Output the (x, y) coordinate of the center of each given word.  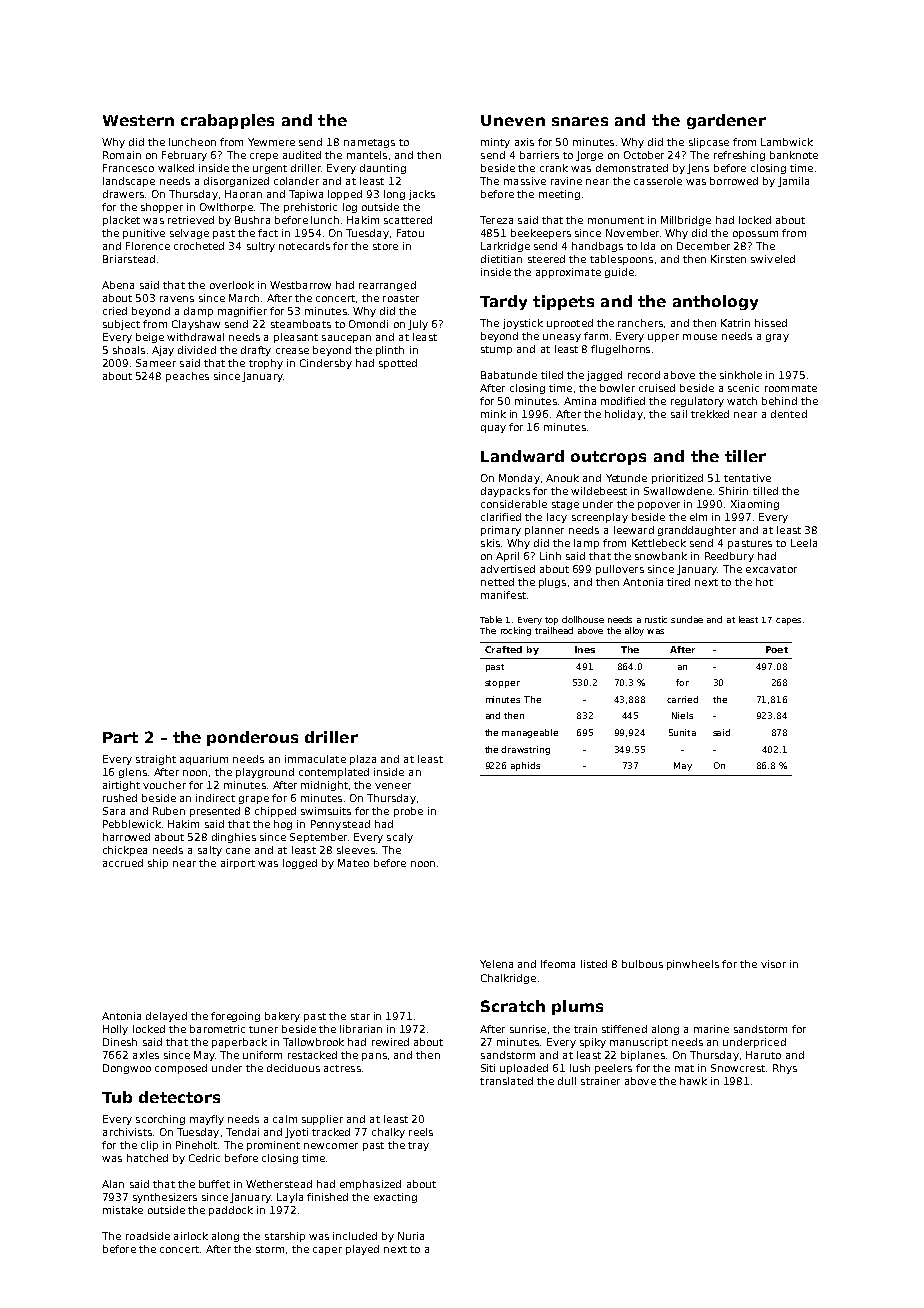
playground (265, 773)
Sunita (682, 732)
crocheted (199, 246)
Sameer (156, 363)
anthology (715, 302)
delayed (166, 1017)
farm (596, 336)
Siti (488, 1068)
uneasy (562, 338)
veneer (393, 786)
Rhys (785, 1069)
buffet (214, 1184)
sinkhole (741, 375)
